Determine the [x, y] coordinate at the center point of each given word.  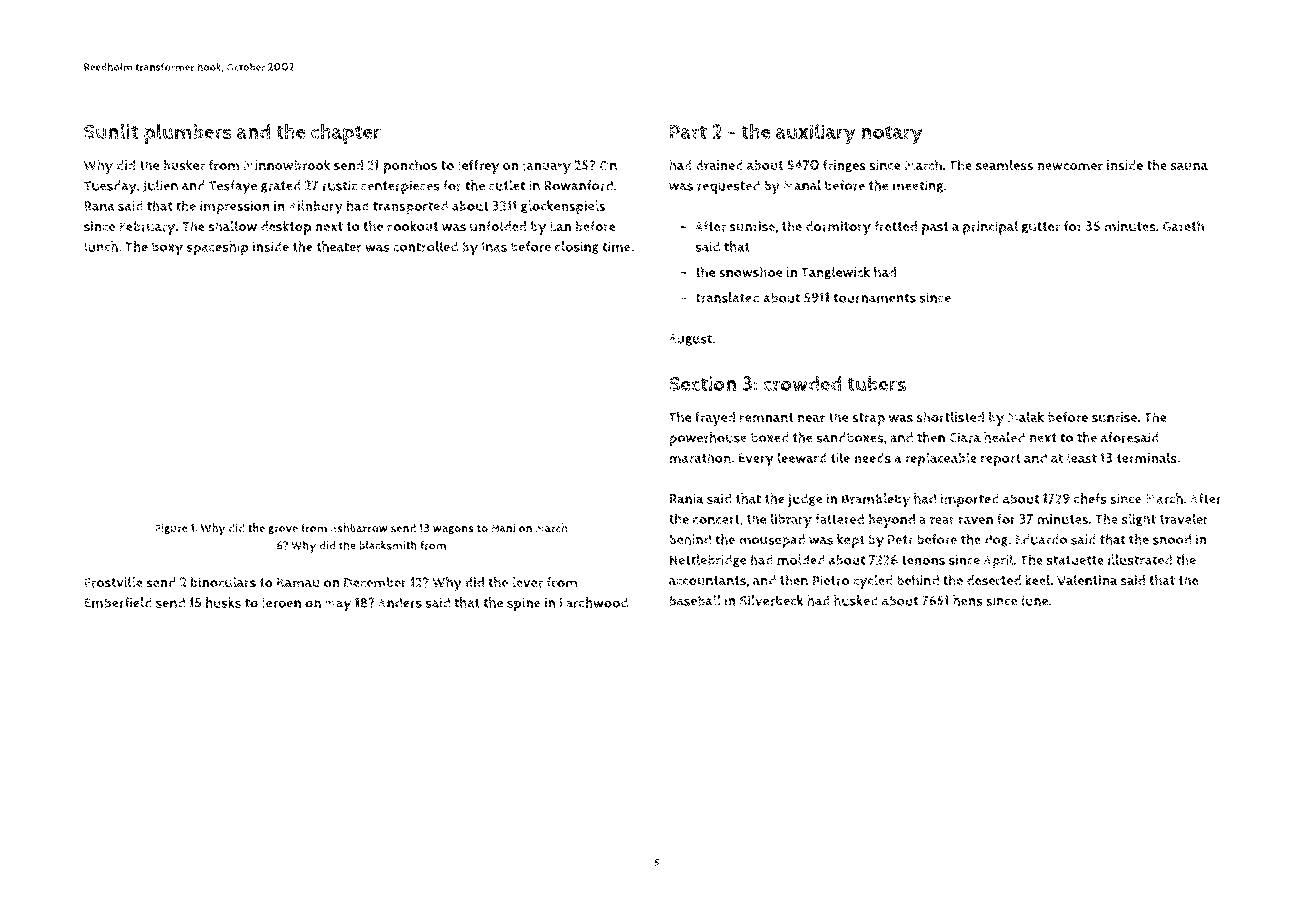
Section [703, 383]
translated [727, 297]
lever [527, 582]
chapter [346, 133]
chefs [1090, 498]
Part [688, 132]
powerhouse [708, 439]
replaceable [941, 459]
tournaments [874, 298]
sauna [1189, 166]
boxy [167, 248]
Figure [171, 529]
